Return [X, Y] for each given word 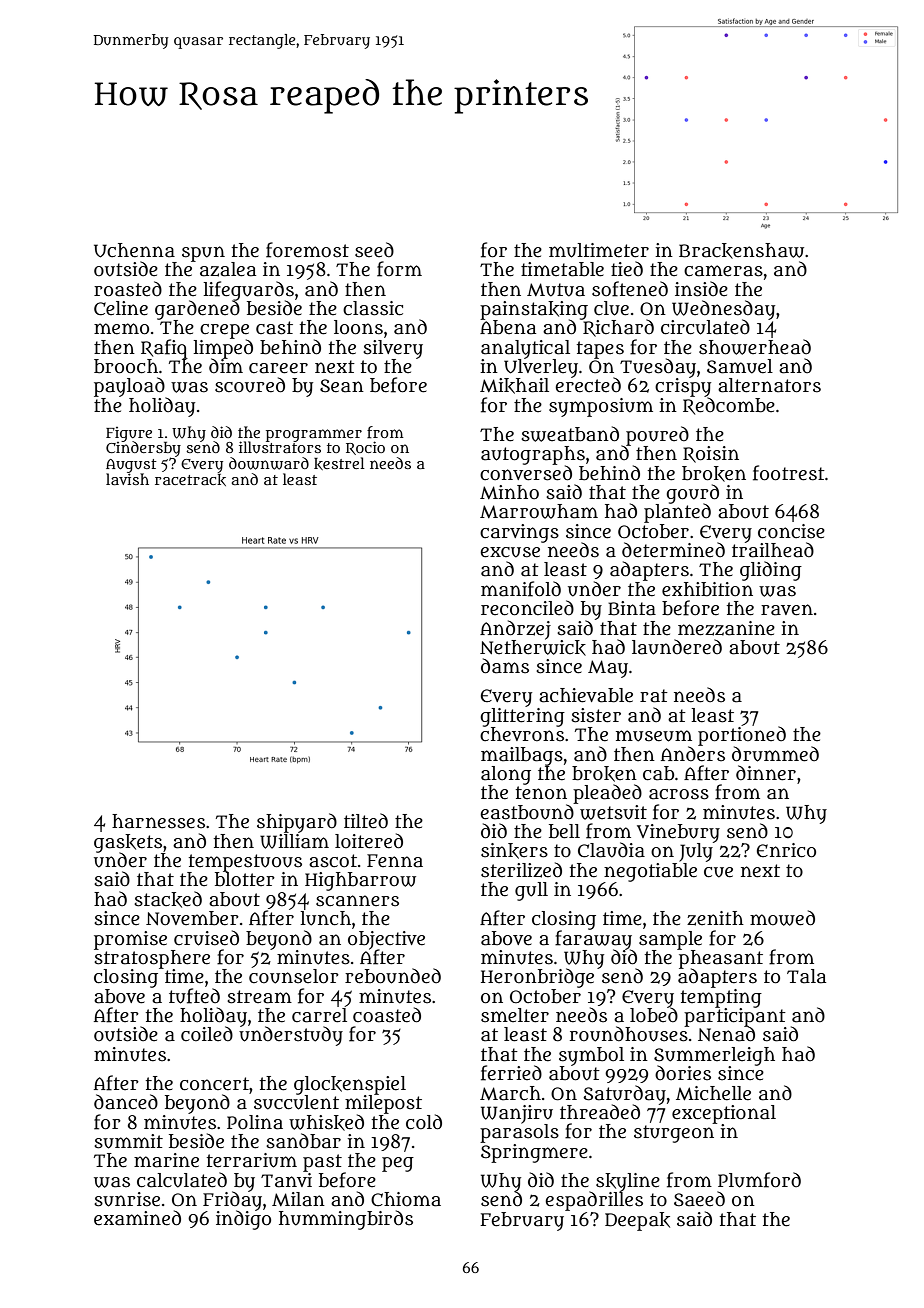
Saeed [699, 1199]
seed [374, 250]
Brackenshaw [741, 251]
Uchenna [134, 250]
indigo [243, 1220]
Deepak [637, 1221]
